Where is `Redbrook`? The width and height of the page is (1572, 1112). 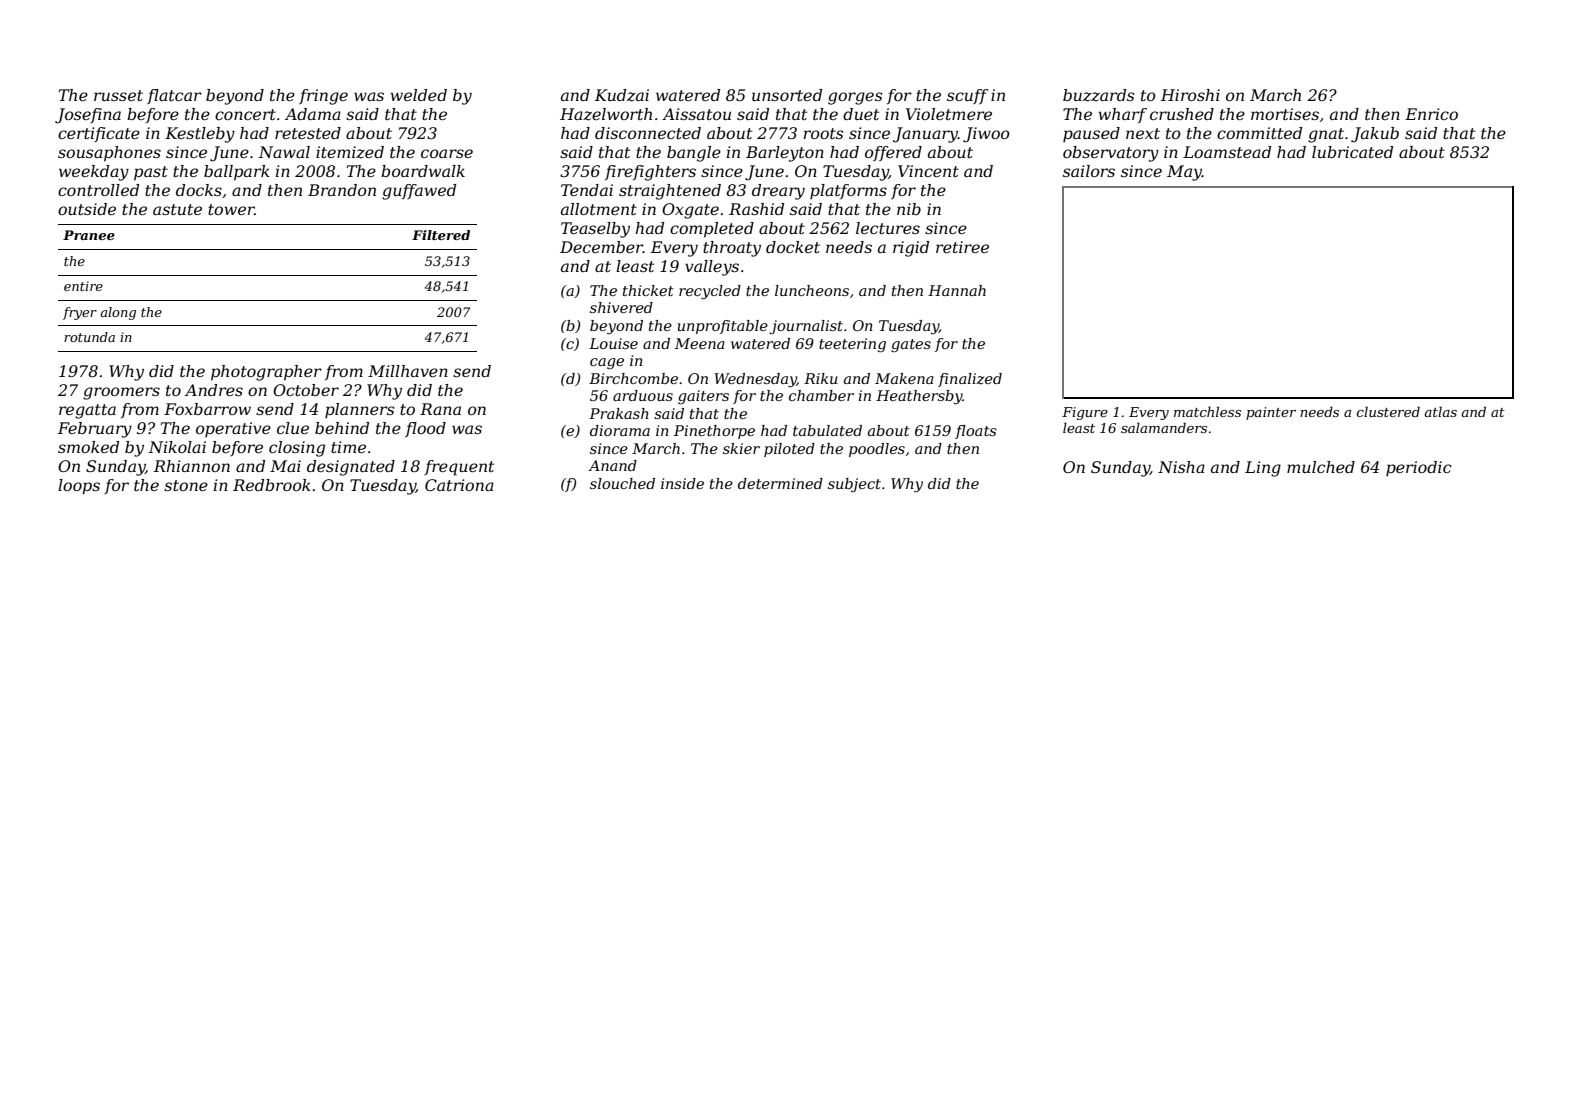
Redbrook is located at coordinates (272, 485).
